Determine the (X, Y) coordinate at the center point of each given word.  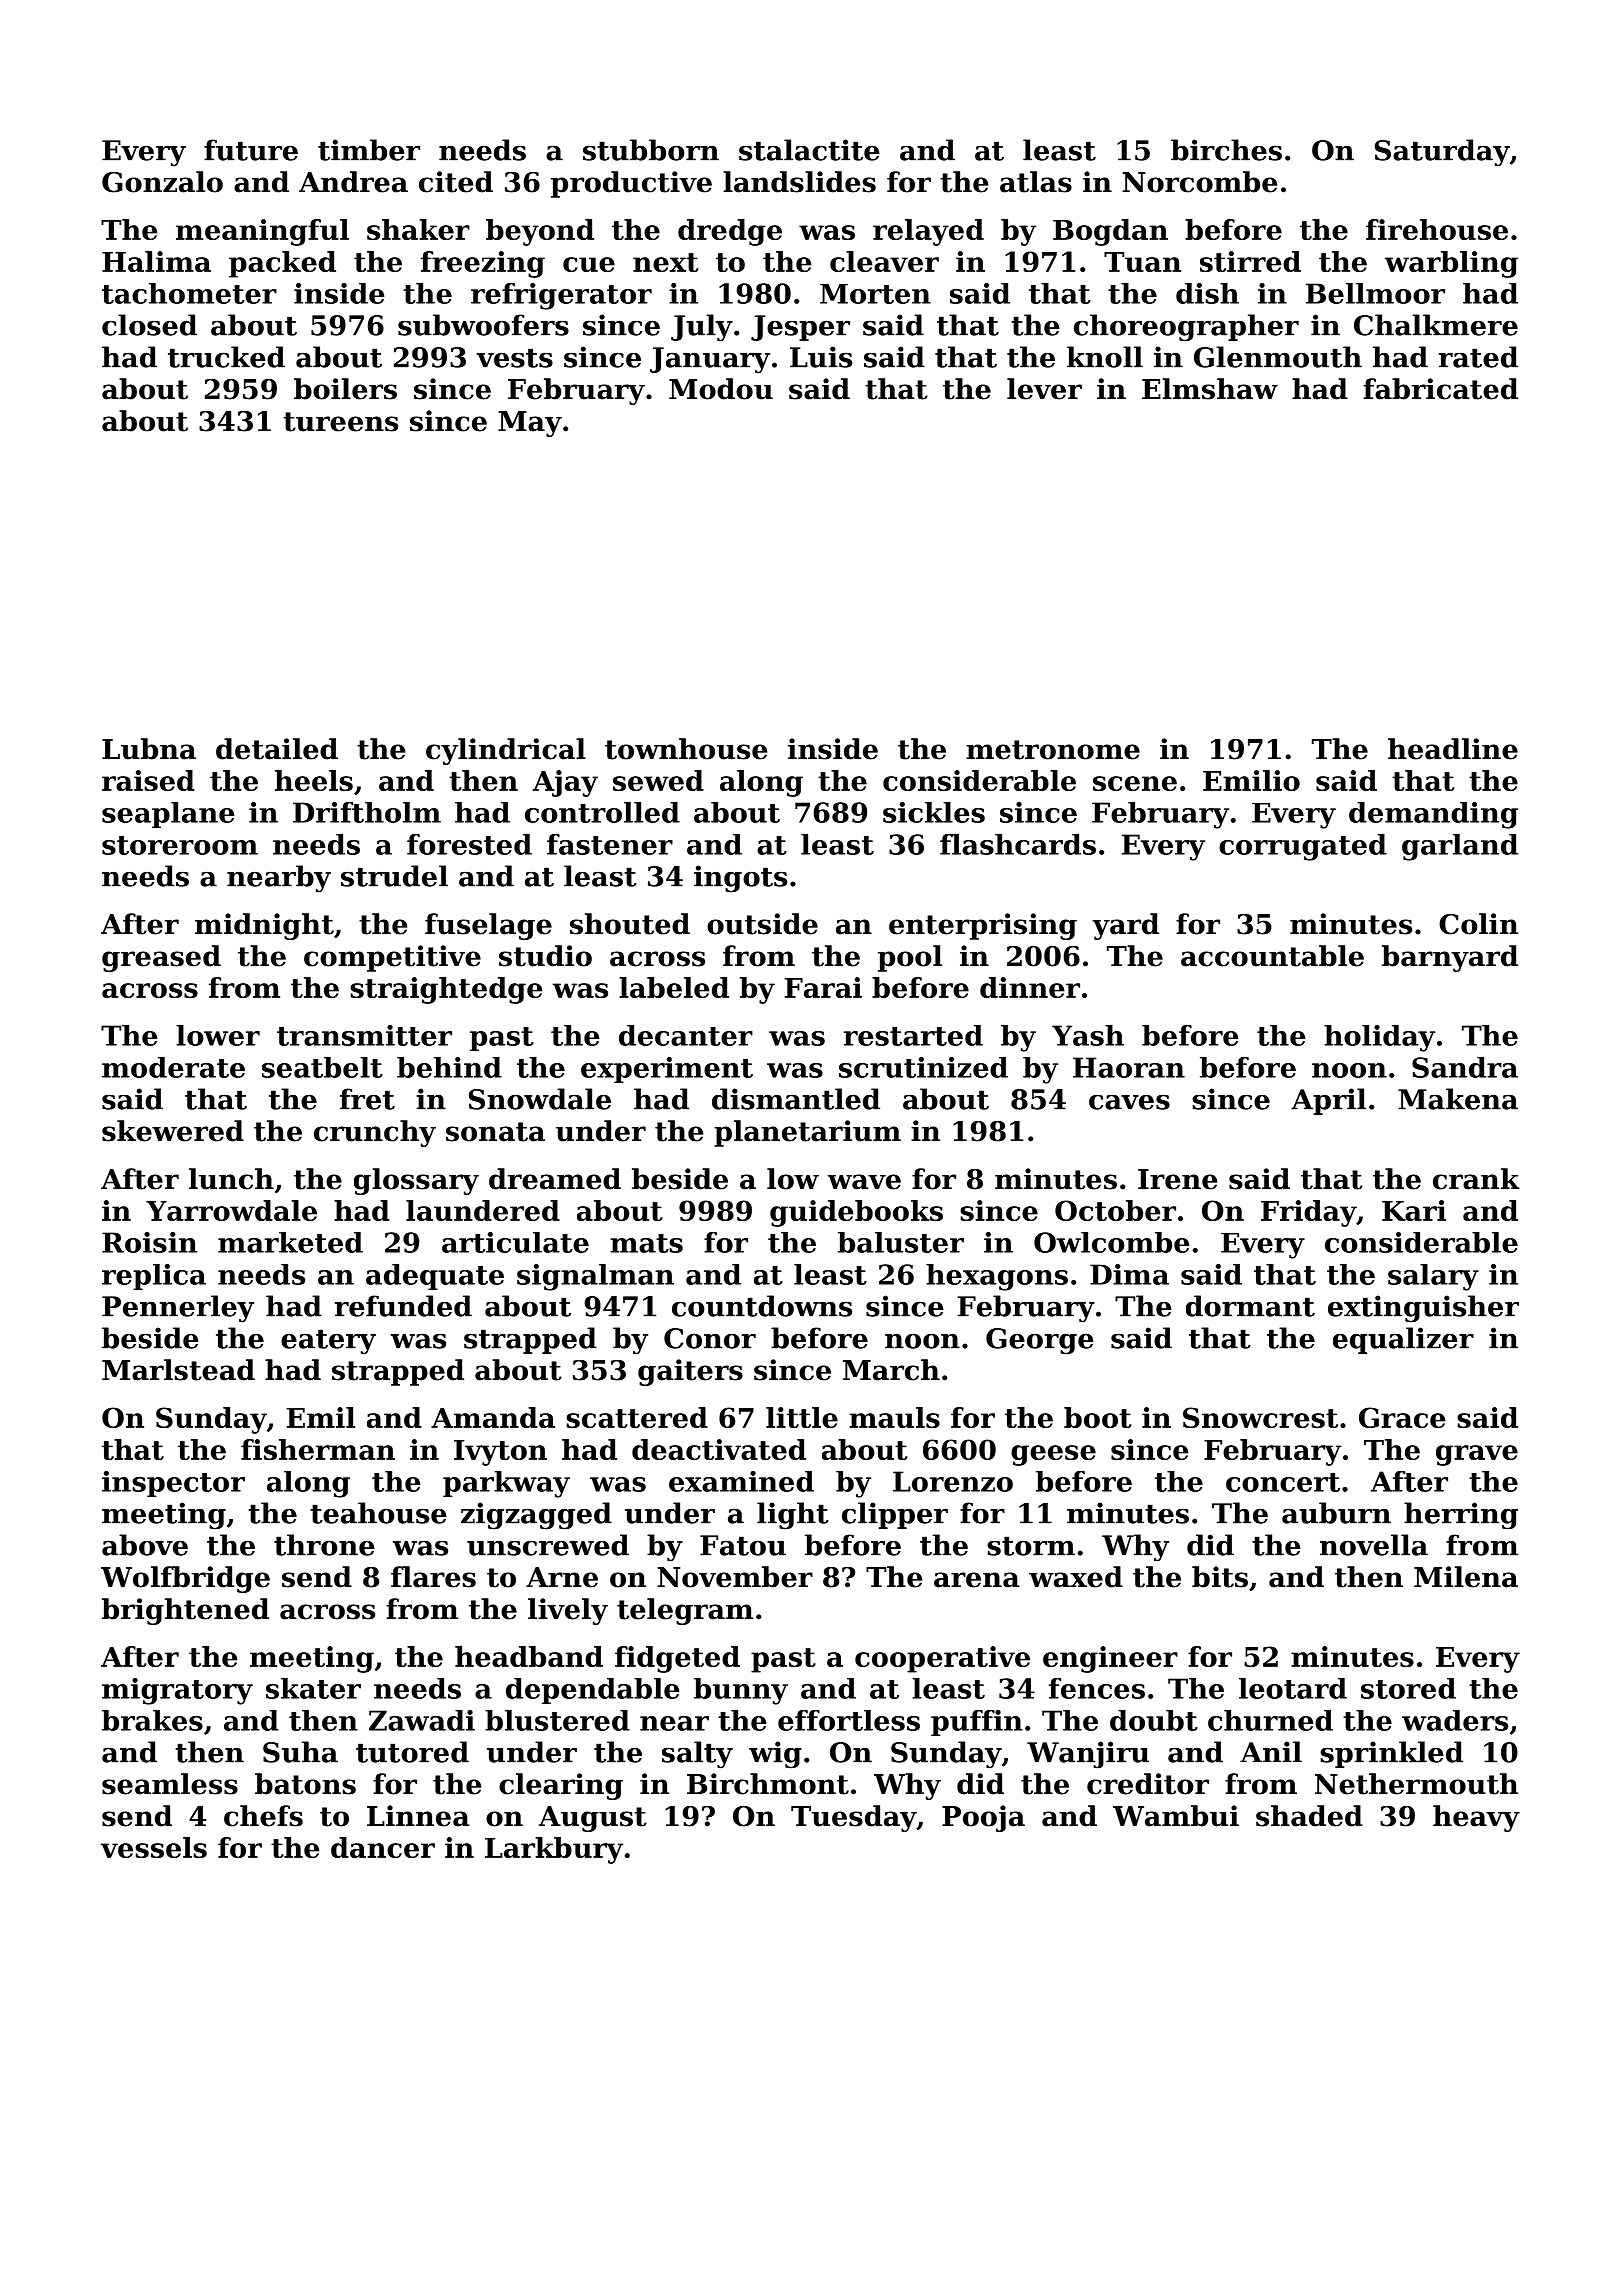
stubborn (651, 150)
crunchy (375, 1133)
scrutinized (923, 1067)
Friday (1309, 1213)
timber (369, 150)
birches (1226, 150)
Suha (300, 1752)
